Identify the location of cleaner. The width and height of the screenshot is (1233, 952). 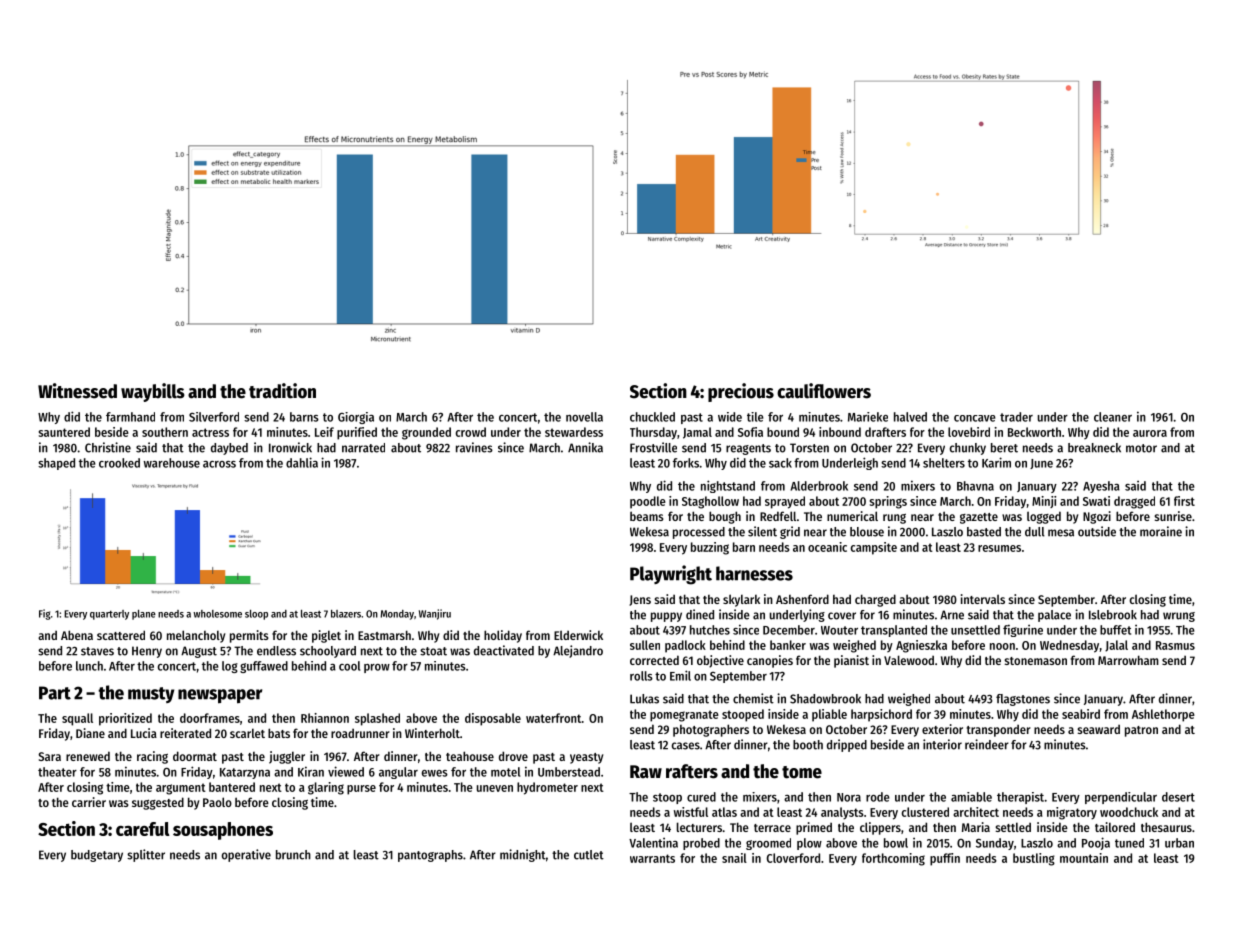
(1113, 417).
